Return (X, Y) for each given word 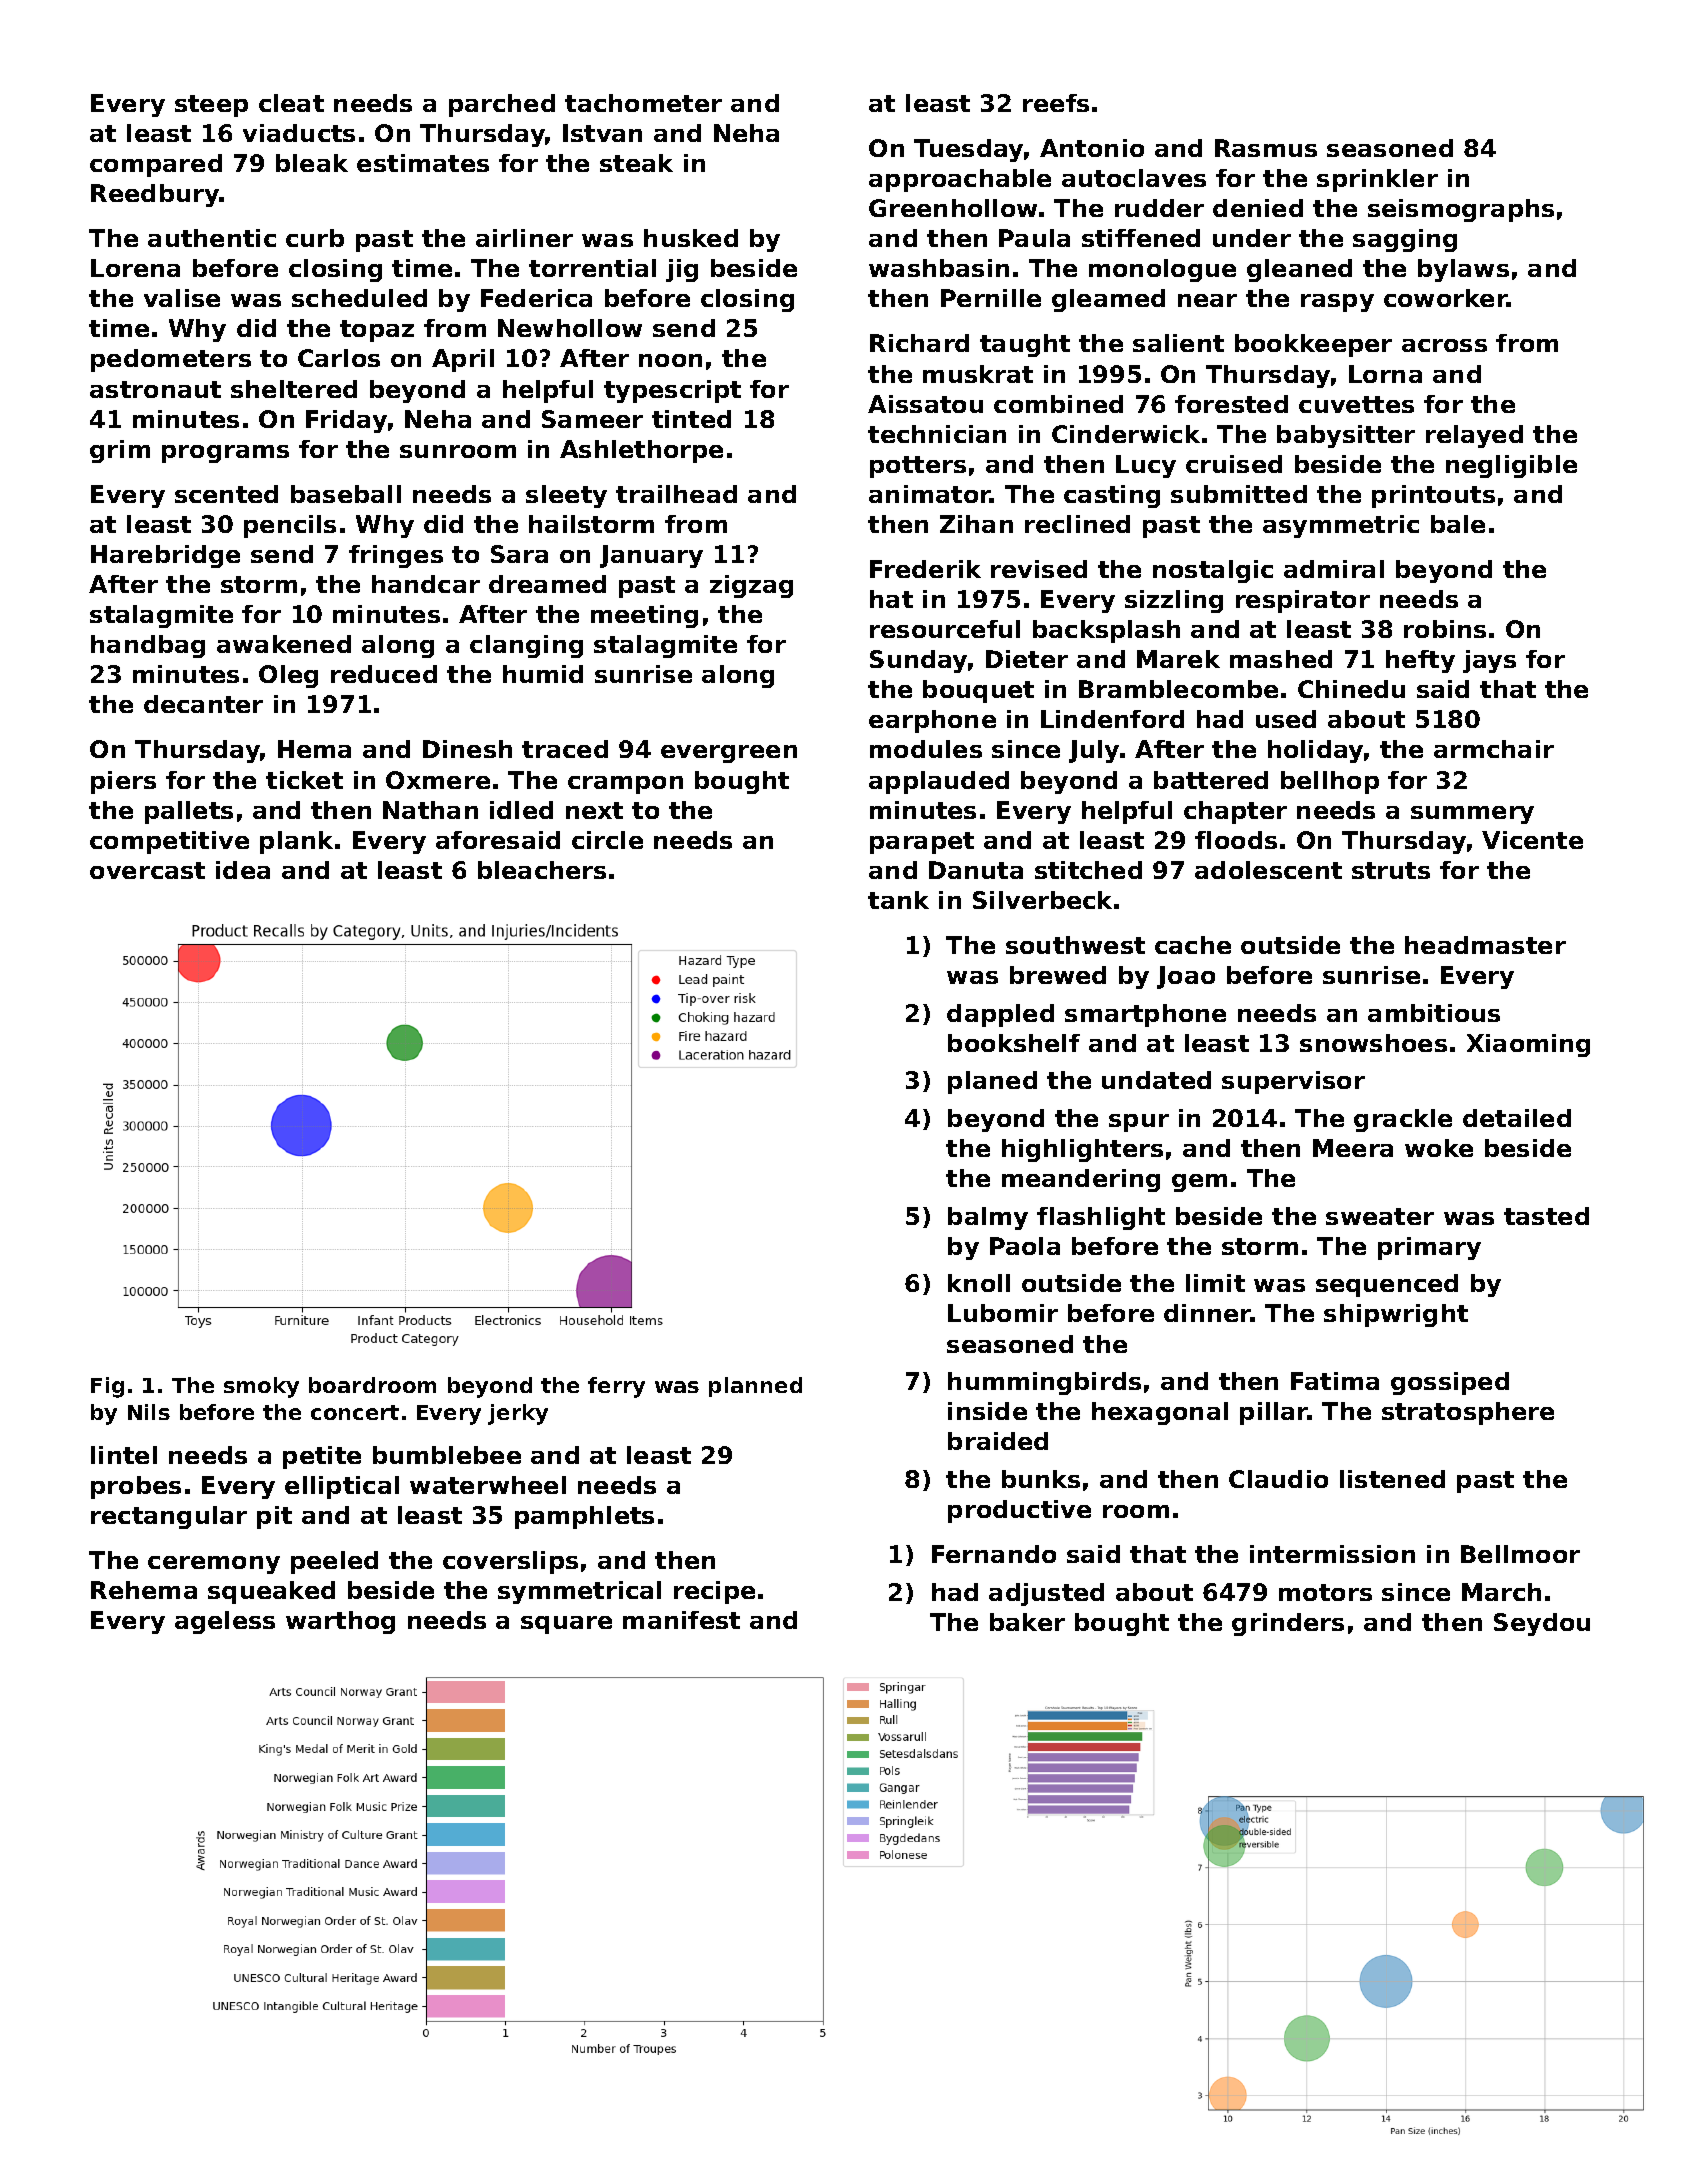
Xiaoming (1528, 1045)
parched (502, 105)
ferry (616, 1387)
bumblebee (447, 1455)
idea (243, 870)
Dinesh (467, 749)
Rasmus (1266, 148)
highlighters (1082, 1150)
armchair (1494, 749)
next (594, 810)
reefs (1056, 103)
